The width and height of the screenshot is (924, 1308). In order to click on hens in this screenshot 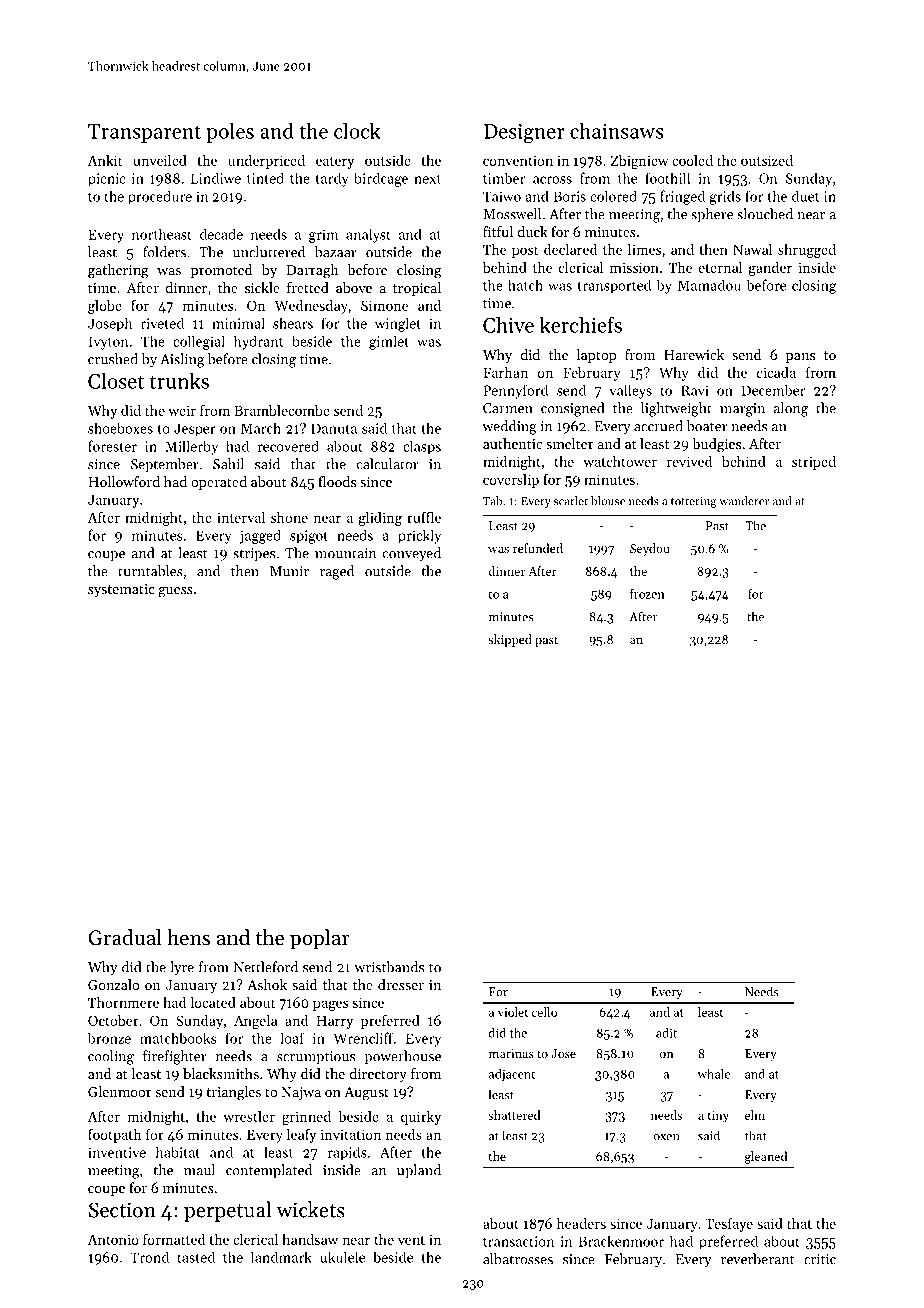, I will do `click(188, 937)`.
